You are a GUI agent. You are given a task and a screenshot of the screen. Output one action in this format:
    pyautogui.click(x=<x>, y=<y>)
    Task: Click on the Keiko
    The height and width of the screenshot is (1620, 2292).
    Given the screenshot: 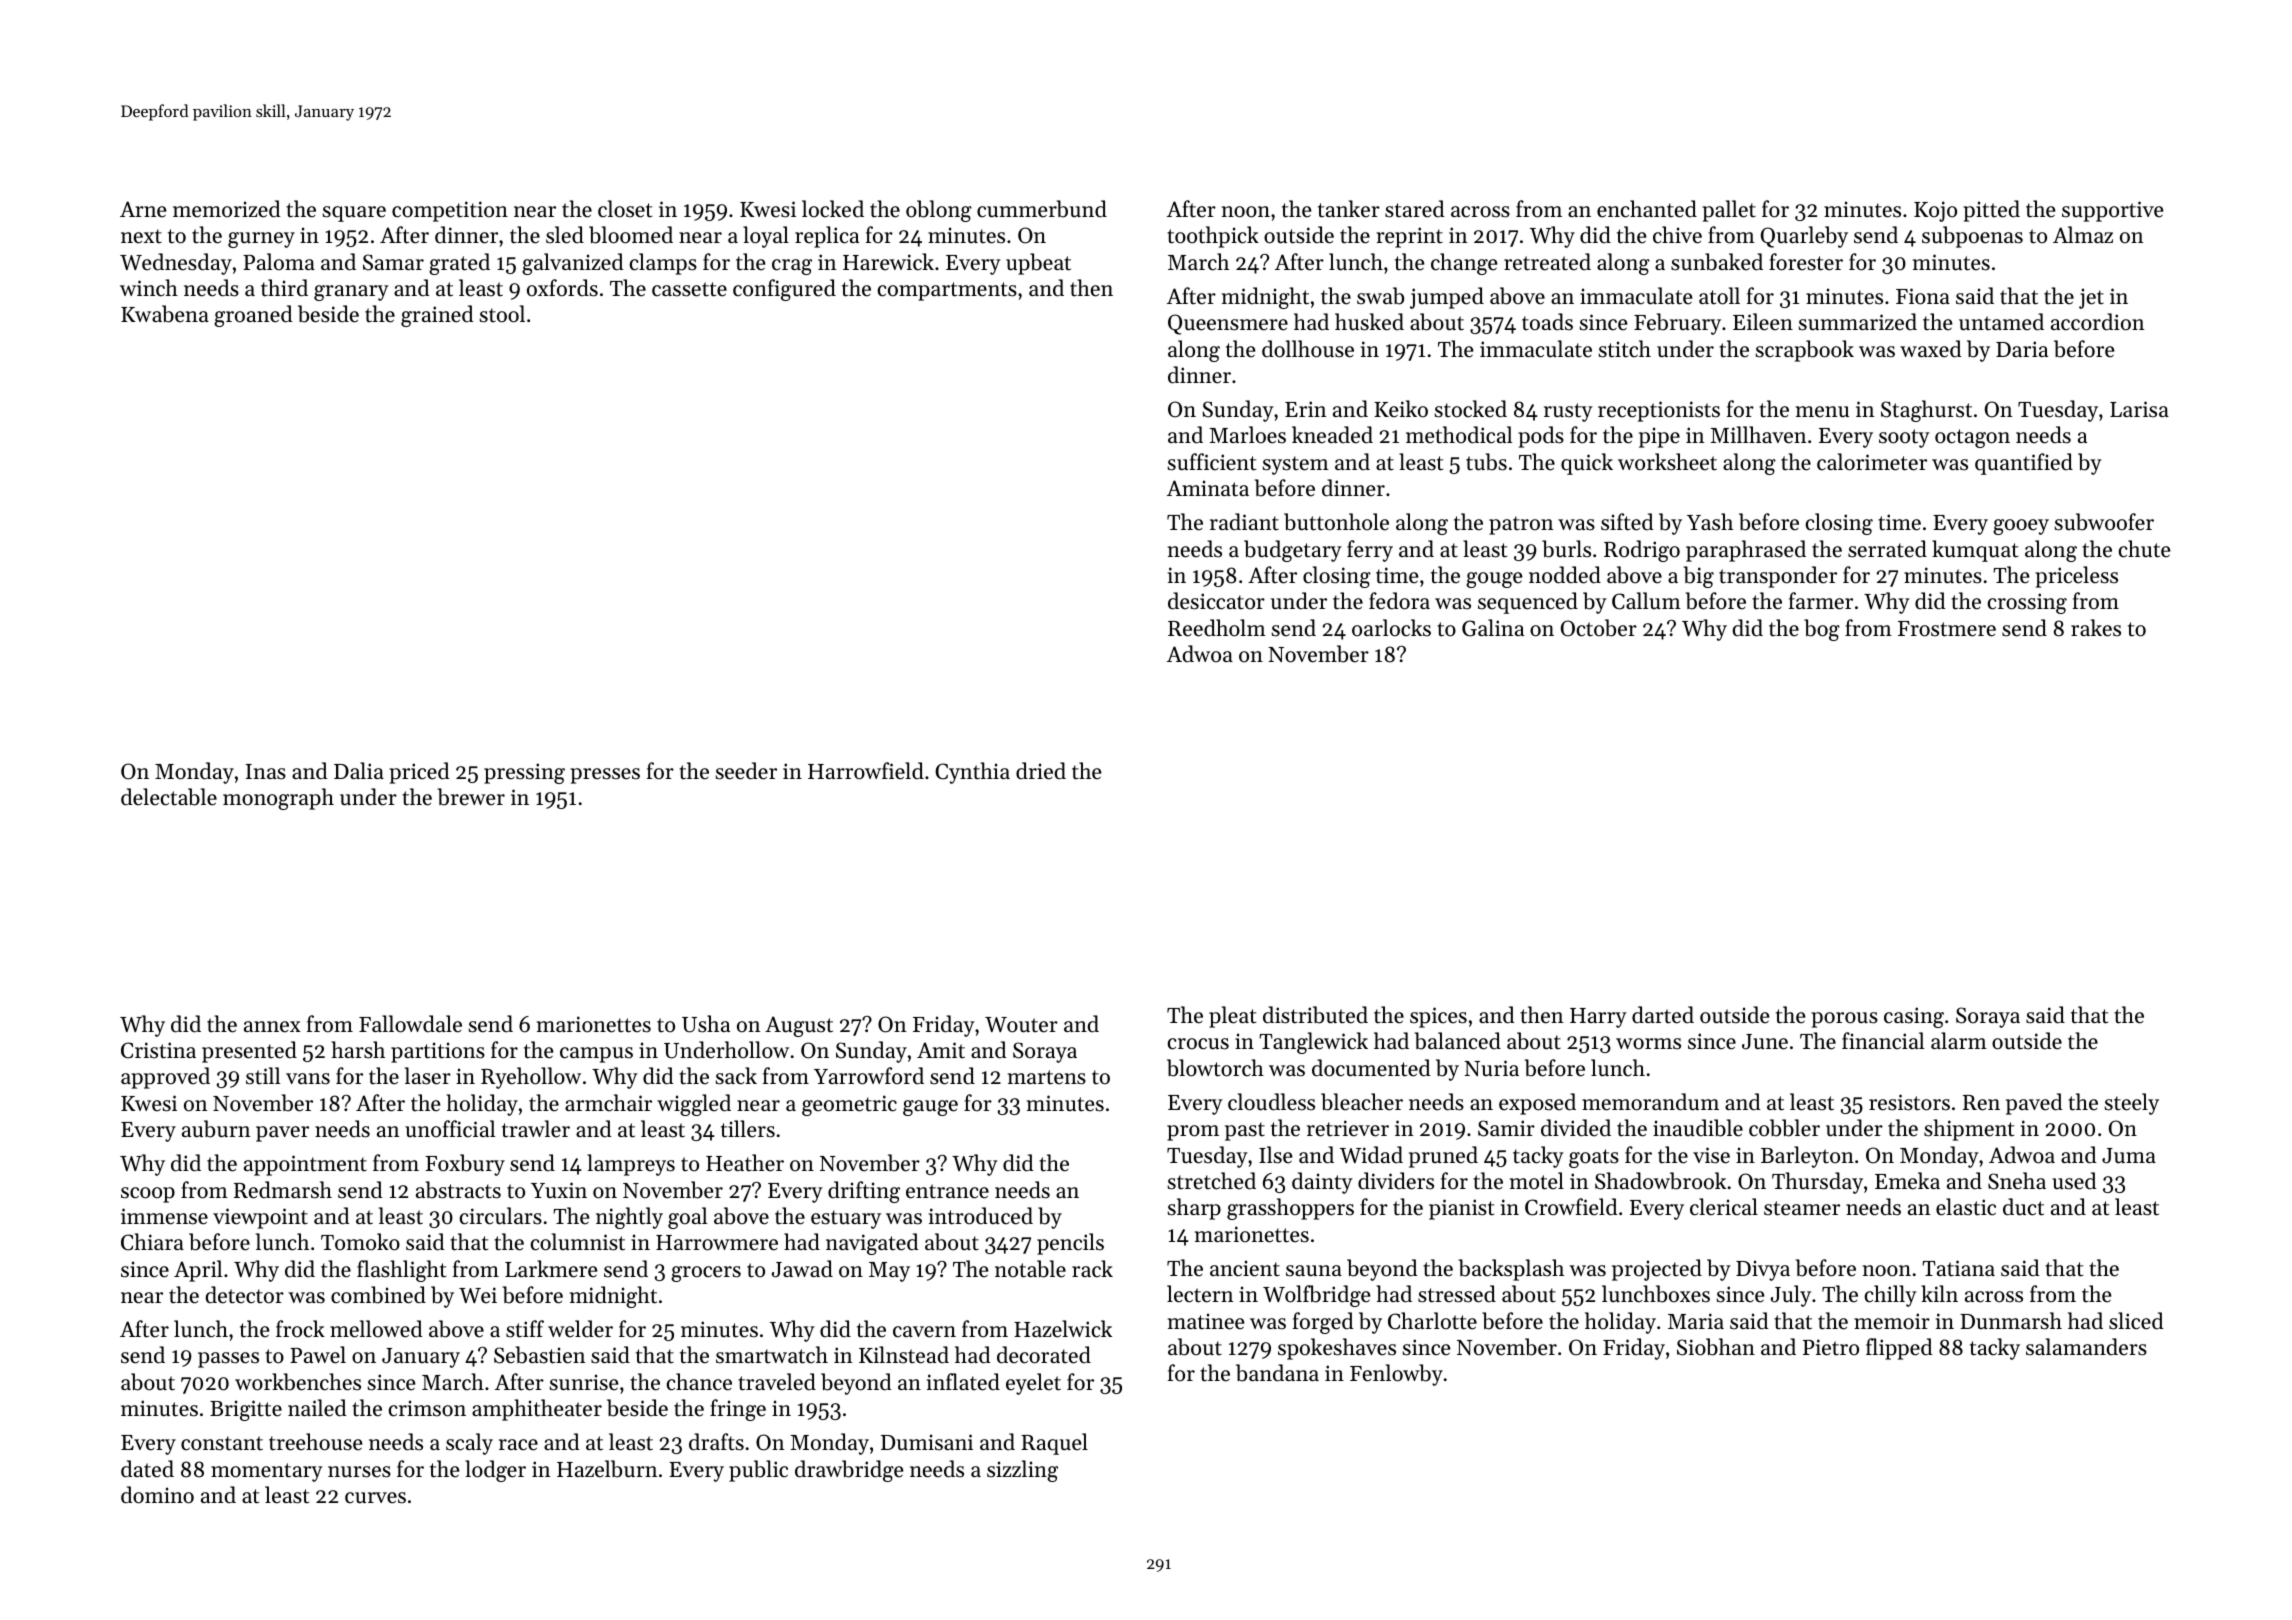 What is the action you would take?
    pyautogui.click(x=1401, y=409)
